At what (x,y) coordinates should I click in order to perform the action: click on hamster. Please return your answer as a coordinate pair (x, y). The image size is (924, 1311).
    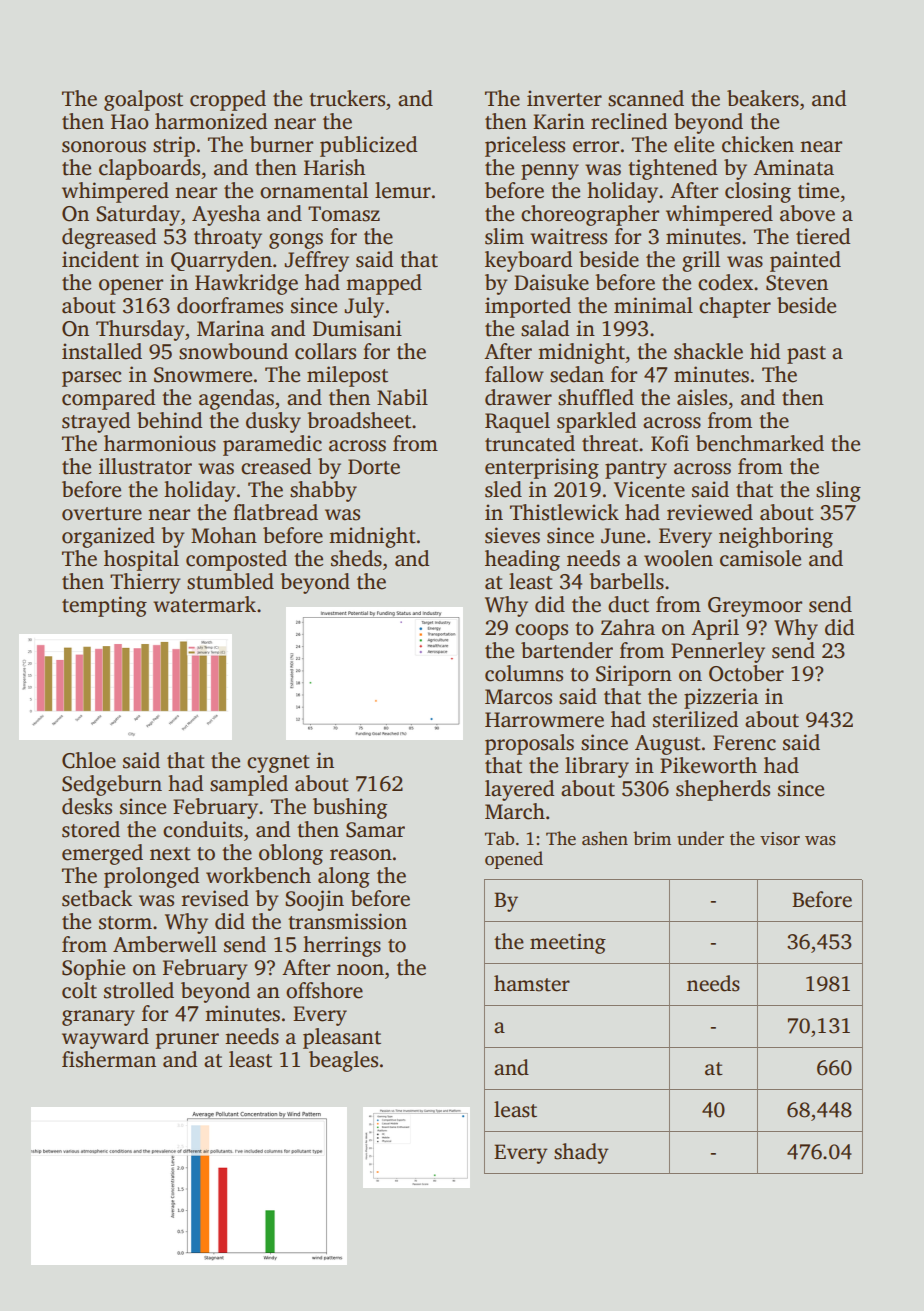
    Looking at the image, I should click on (532, 983).
